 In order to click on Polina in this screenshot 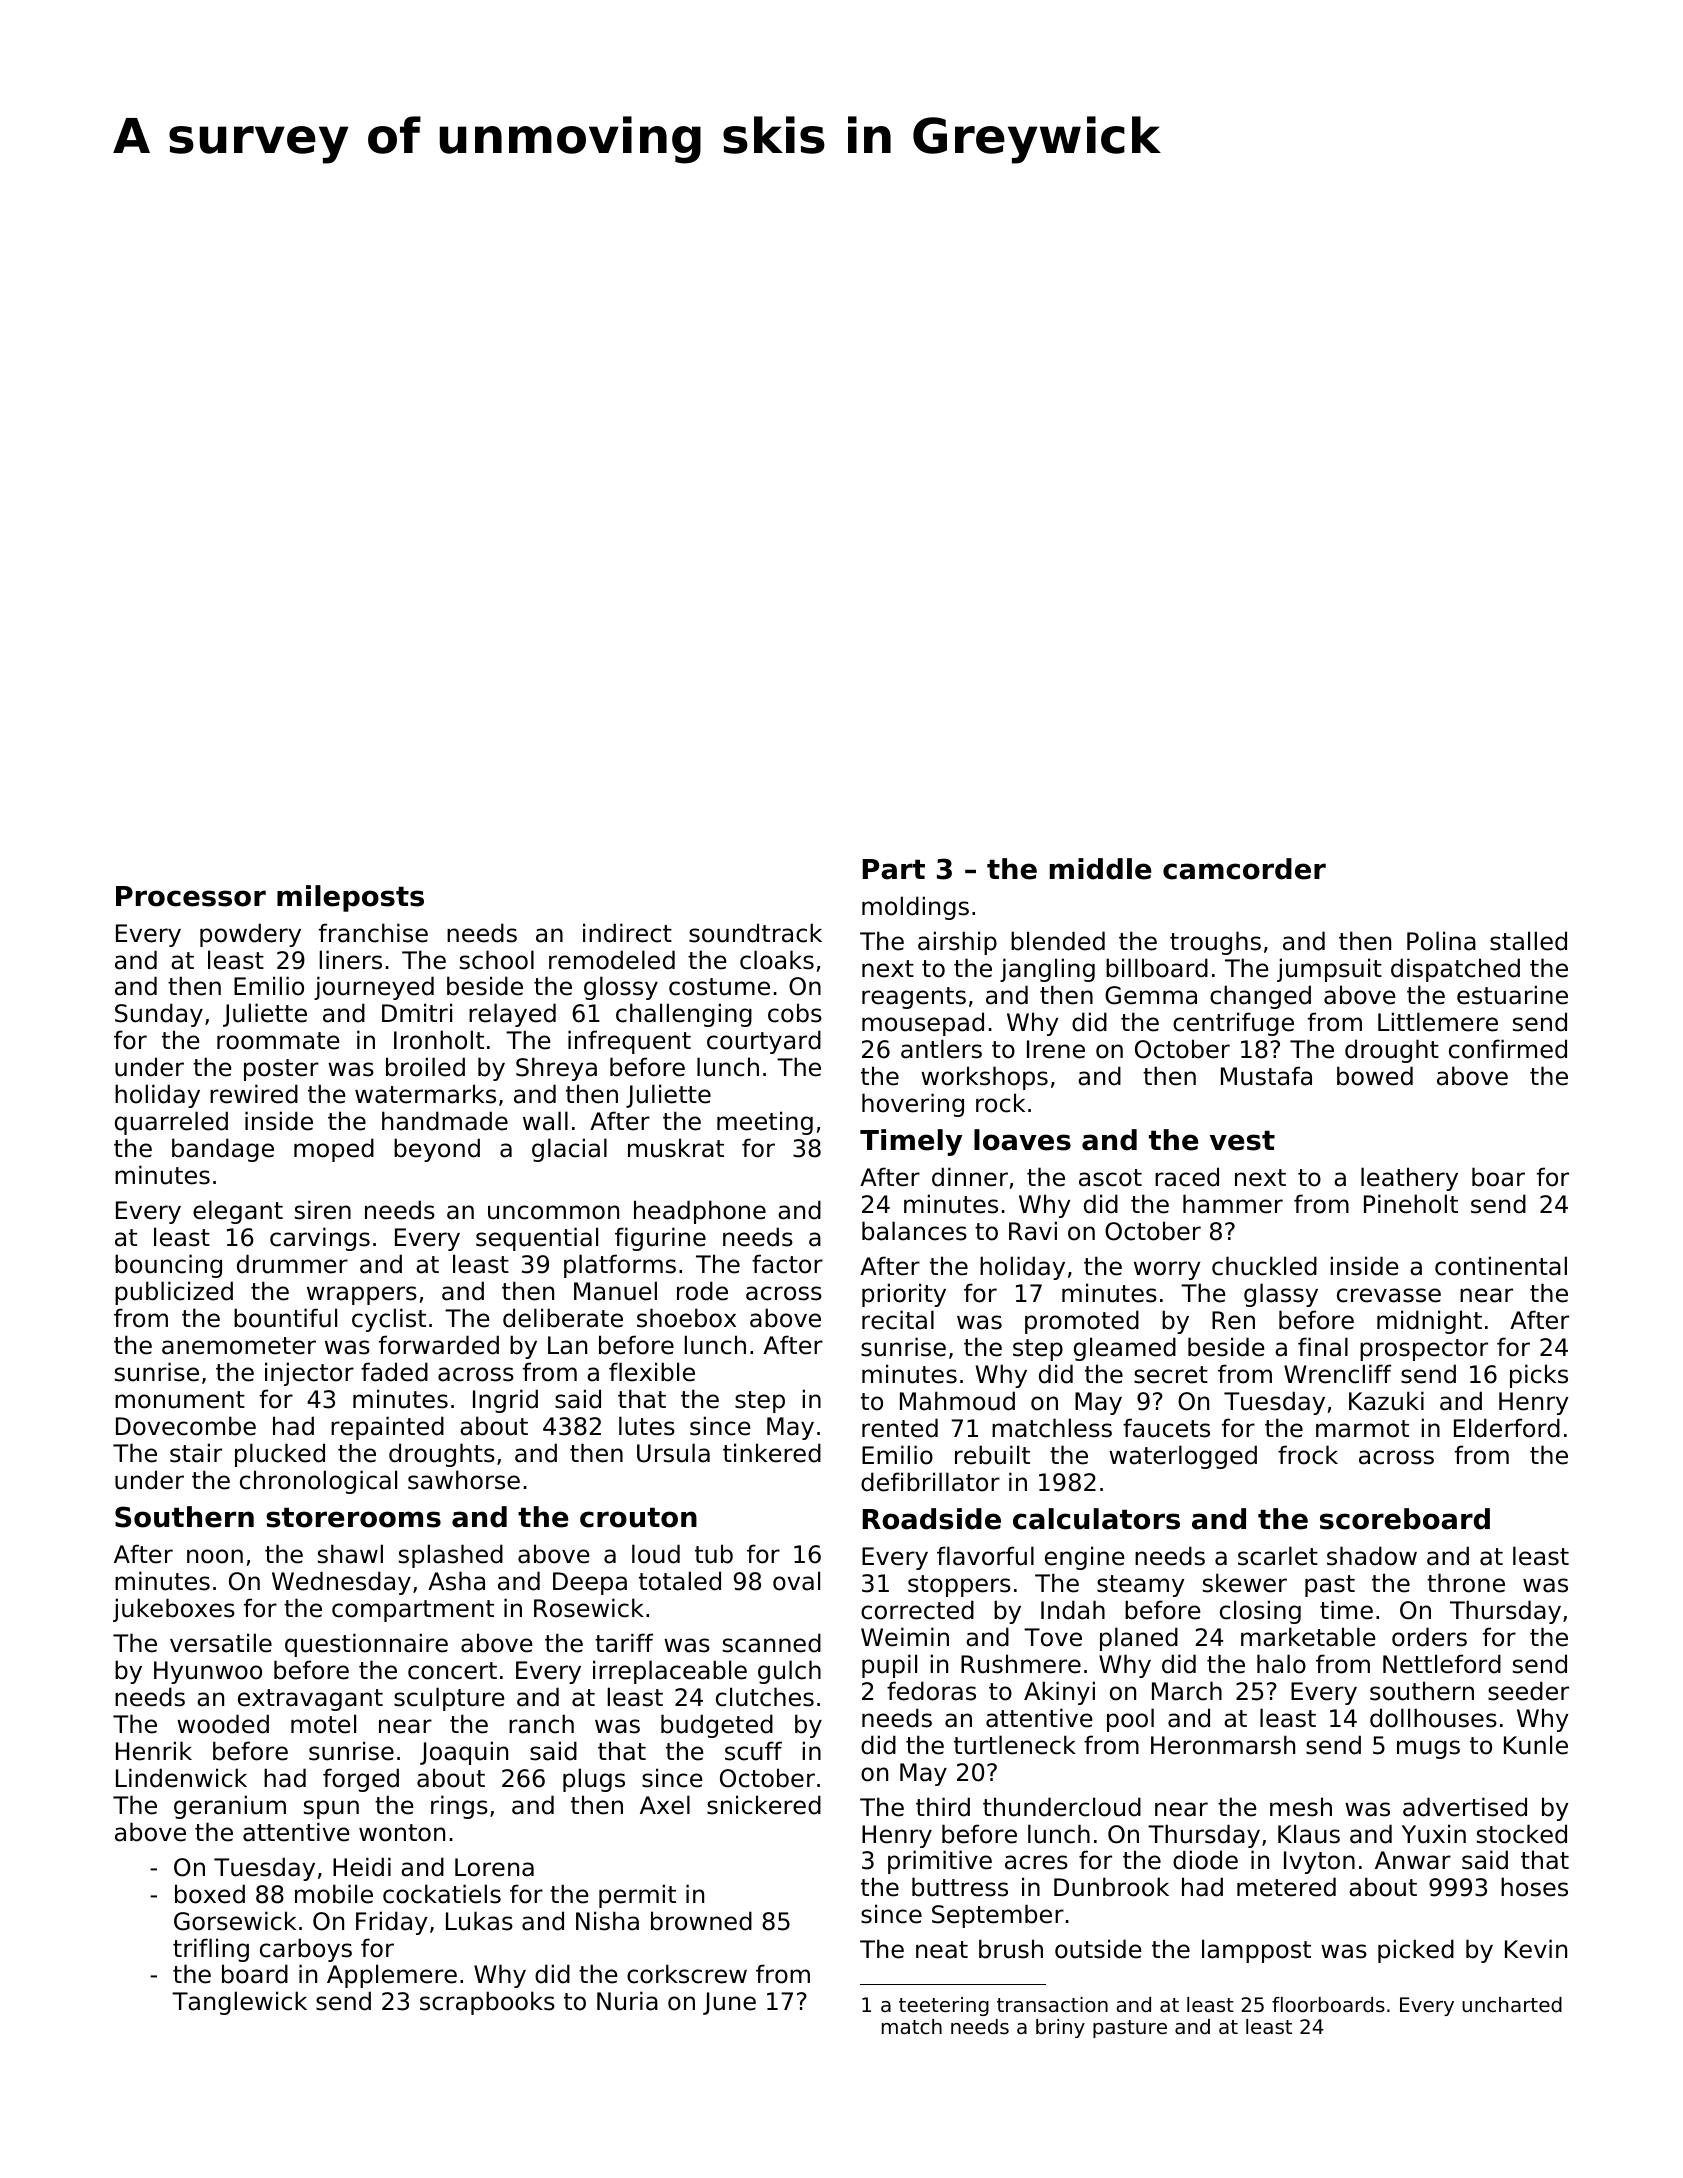, I will do `click(1441, 941)`.
